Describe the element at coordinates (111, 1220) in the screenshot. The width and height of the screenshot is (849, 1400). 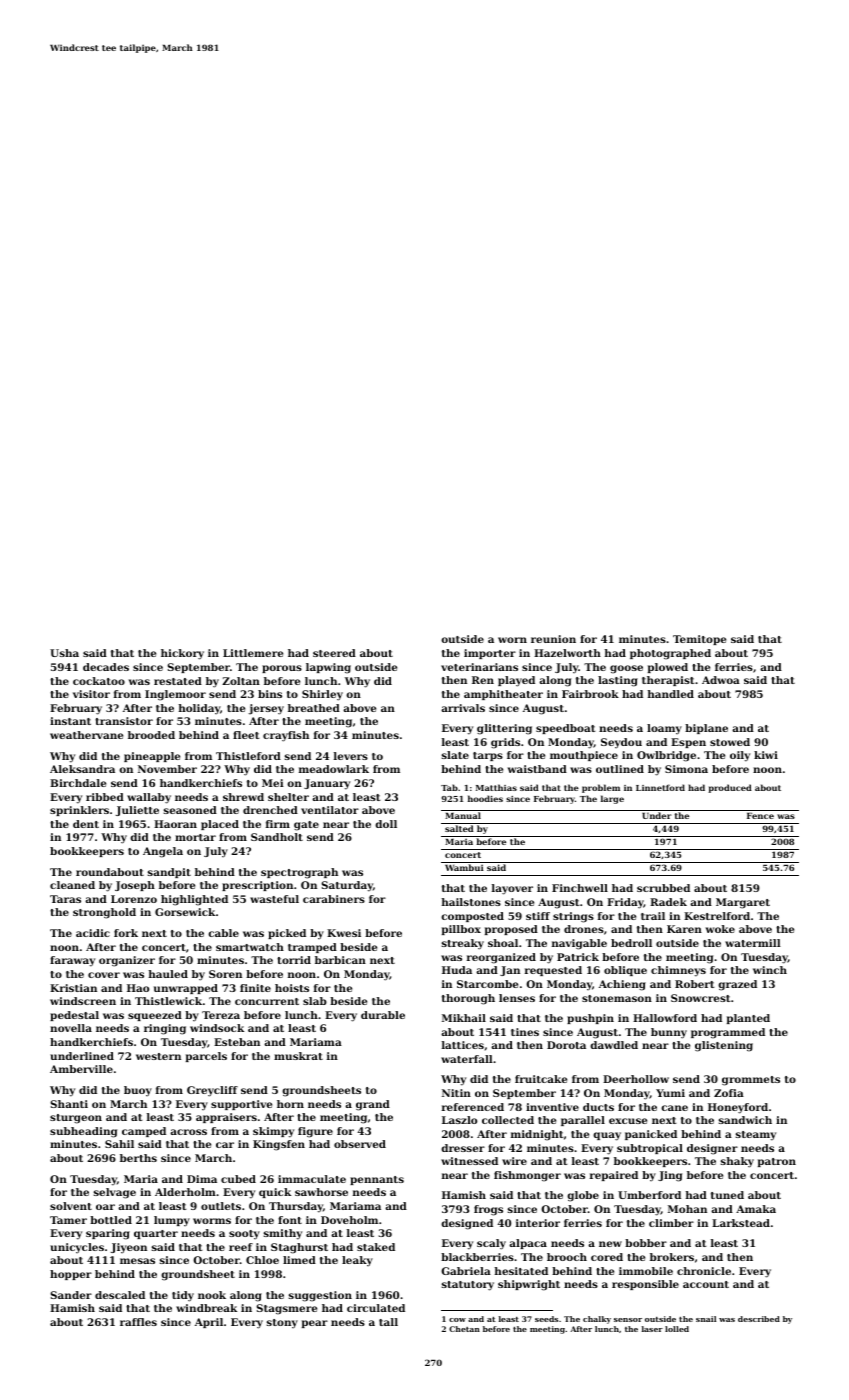
I see `bottled` at that location.
